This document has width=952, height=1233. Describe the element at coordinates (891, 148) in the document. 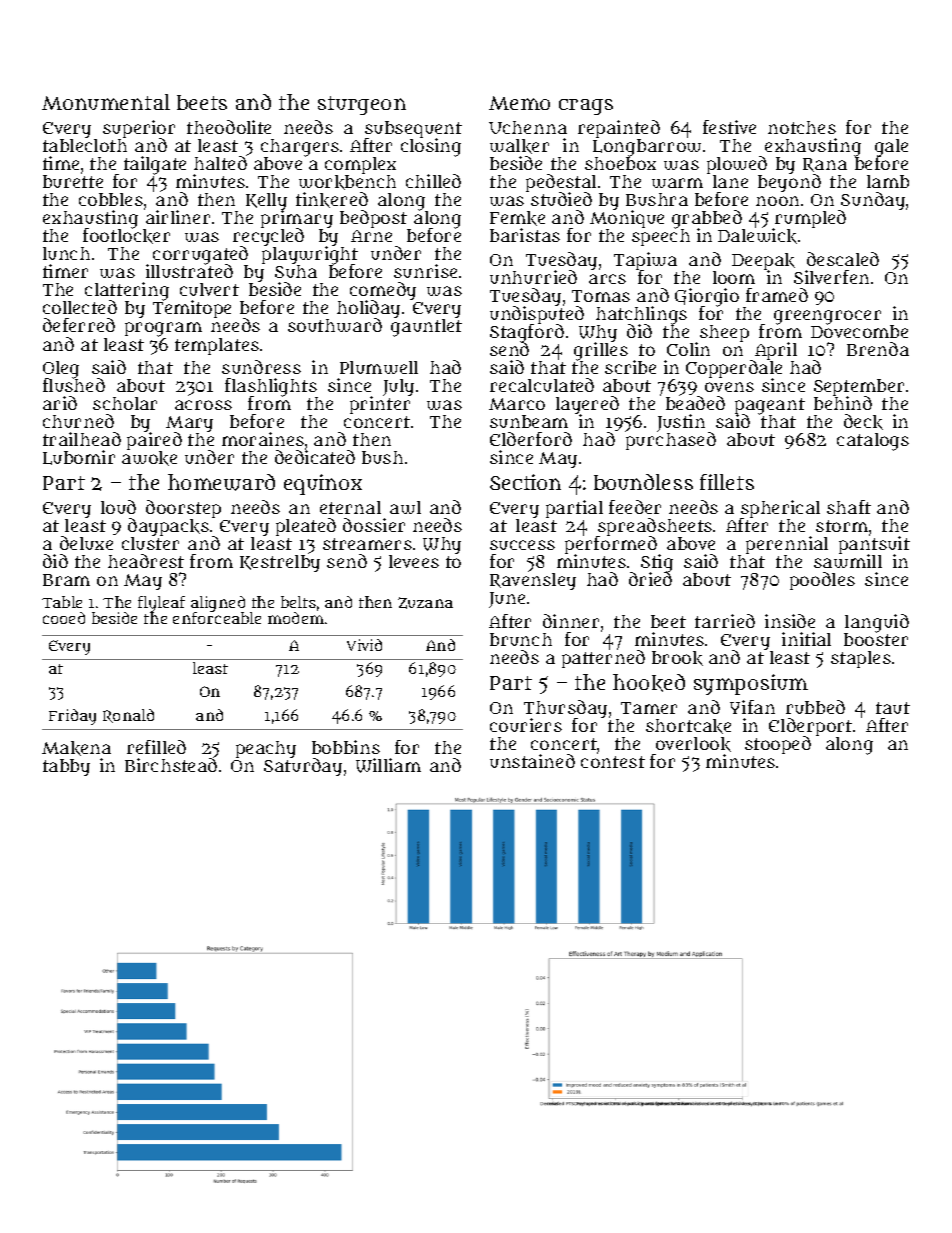

I see `gale` at that location.
